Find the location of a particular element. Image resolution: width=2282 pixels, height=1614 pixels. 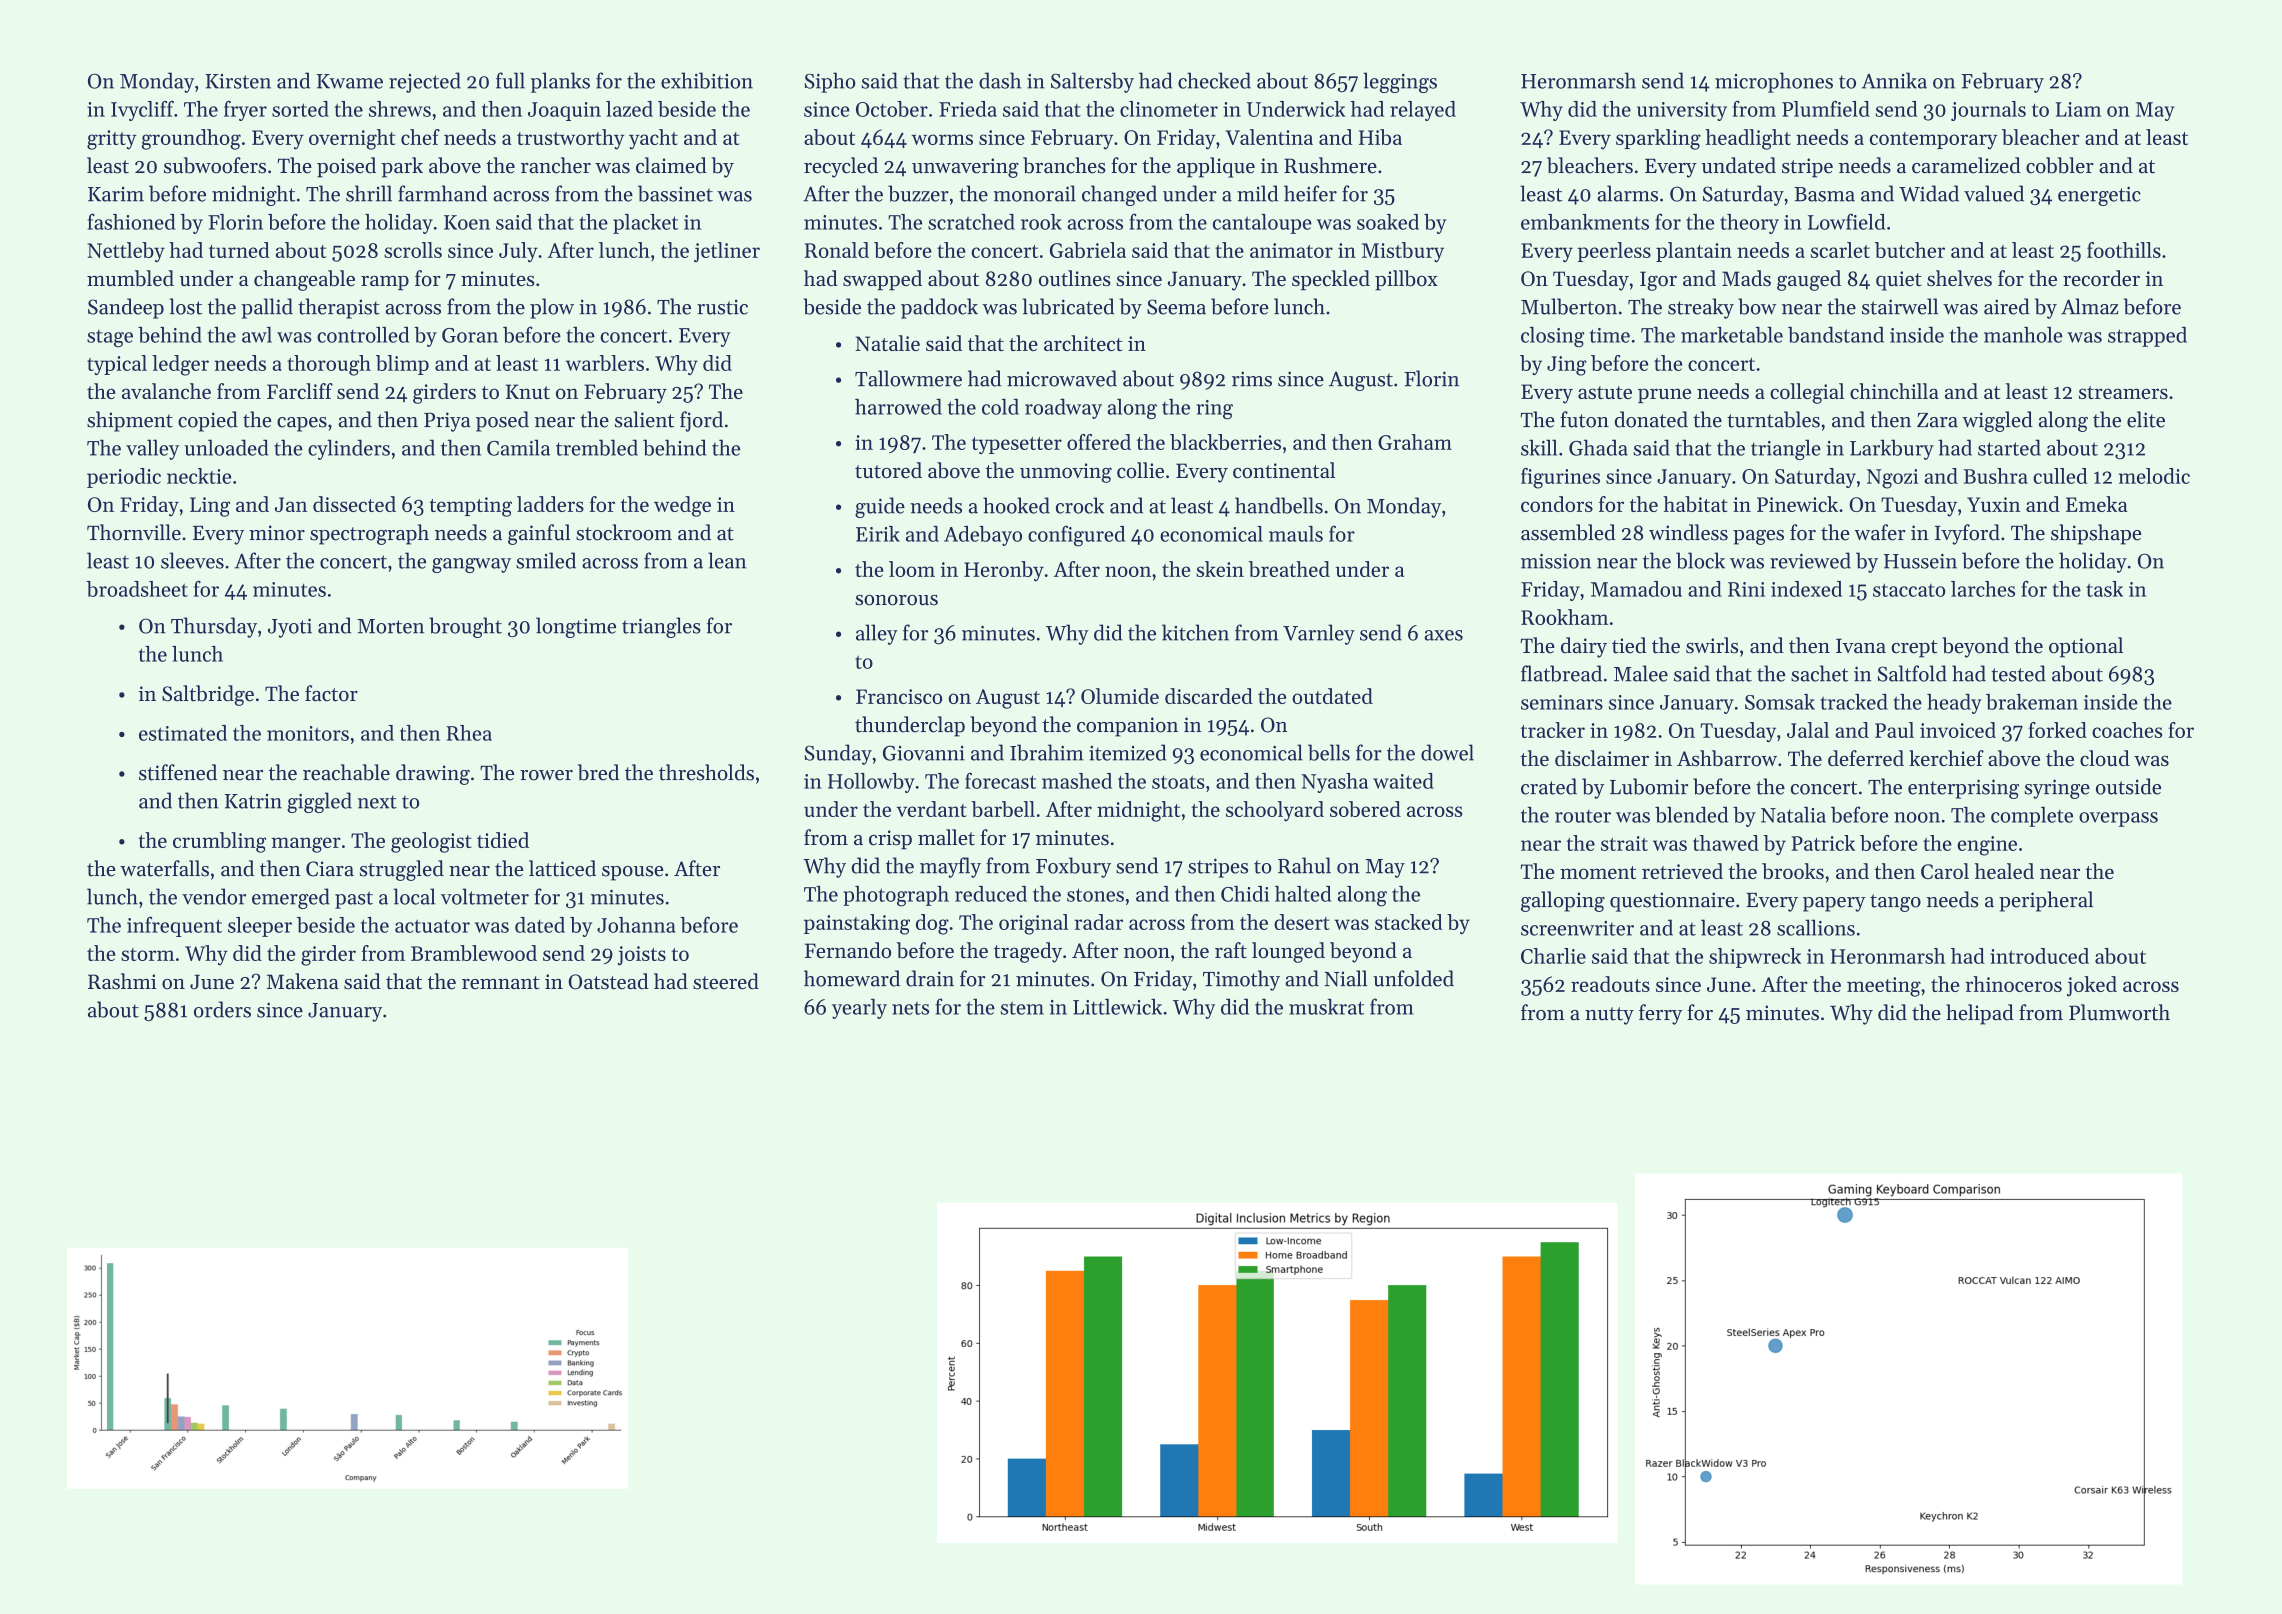

yearly is located at coordinates (859, 1008).
